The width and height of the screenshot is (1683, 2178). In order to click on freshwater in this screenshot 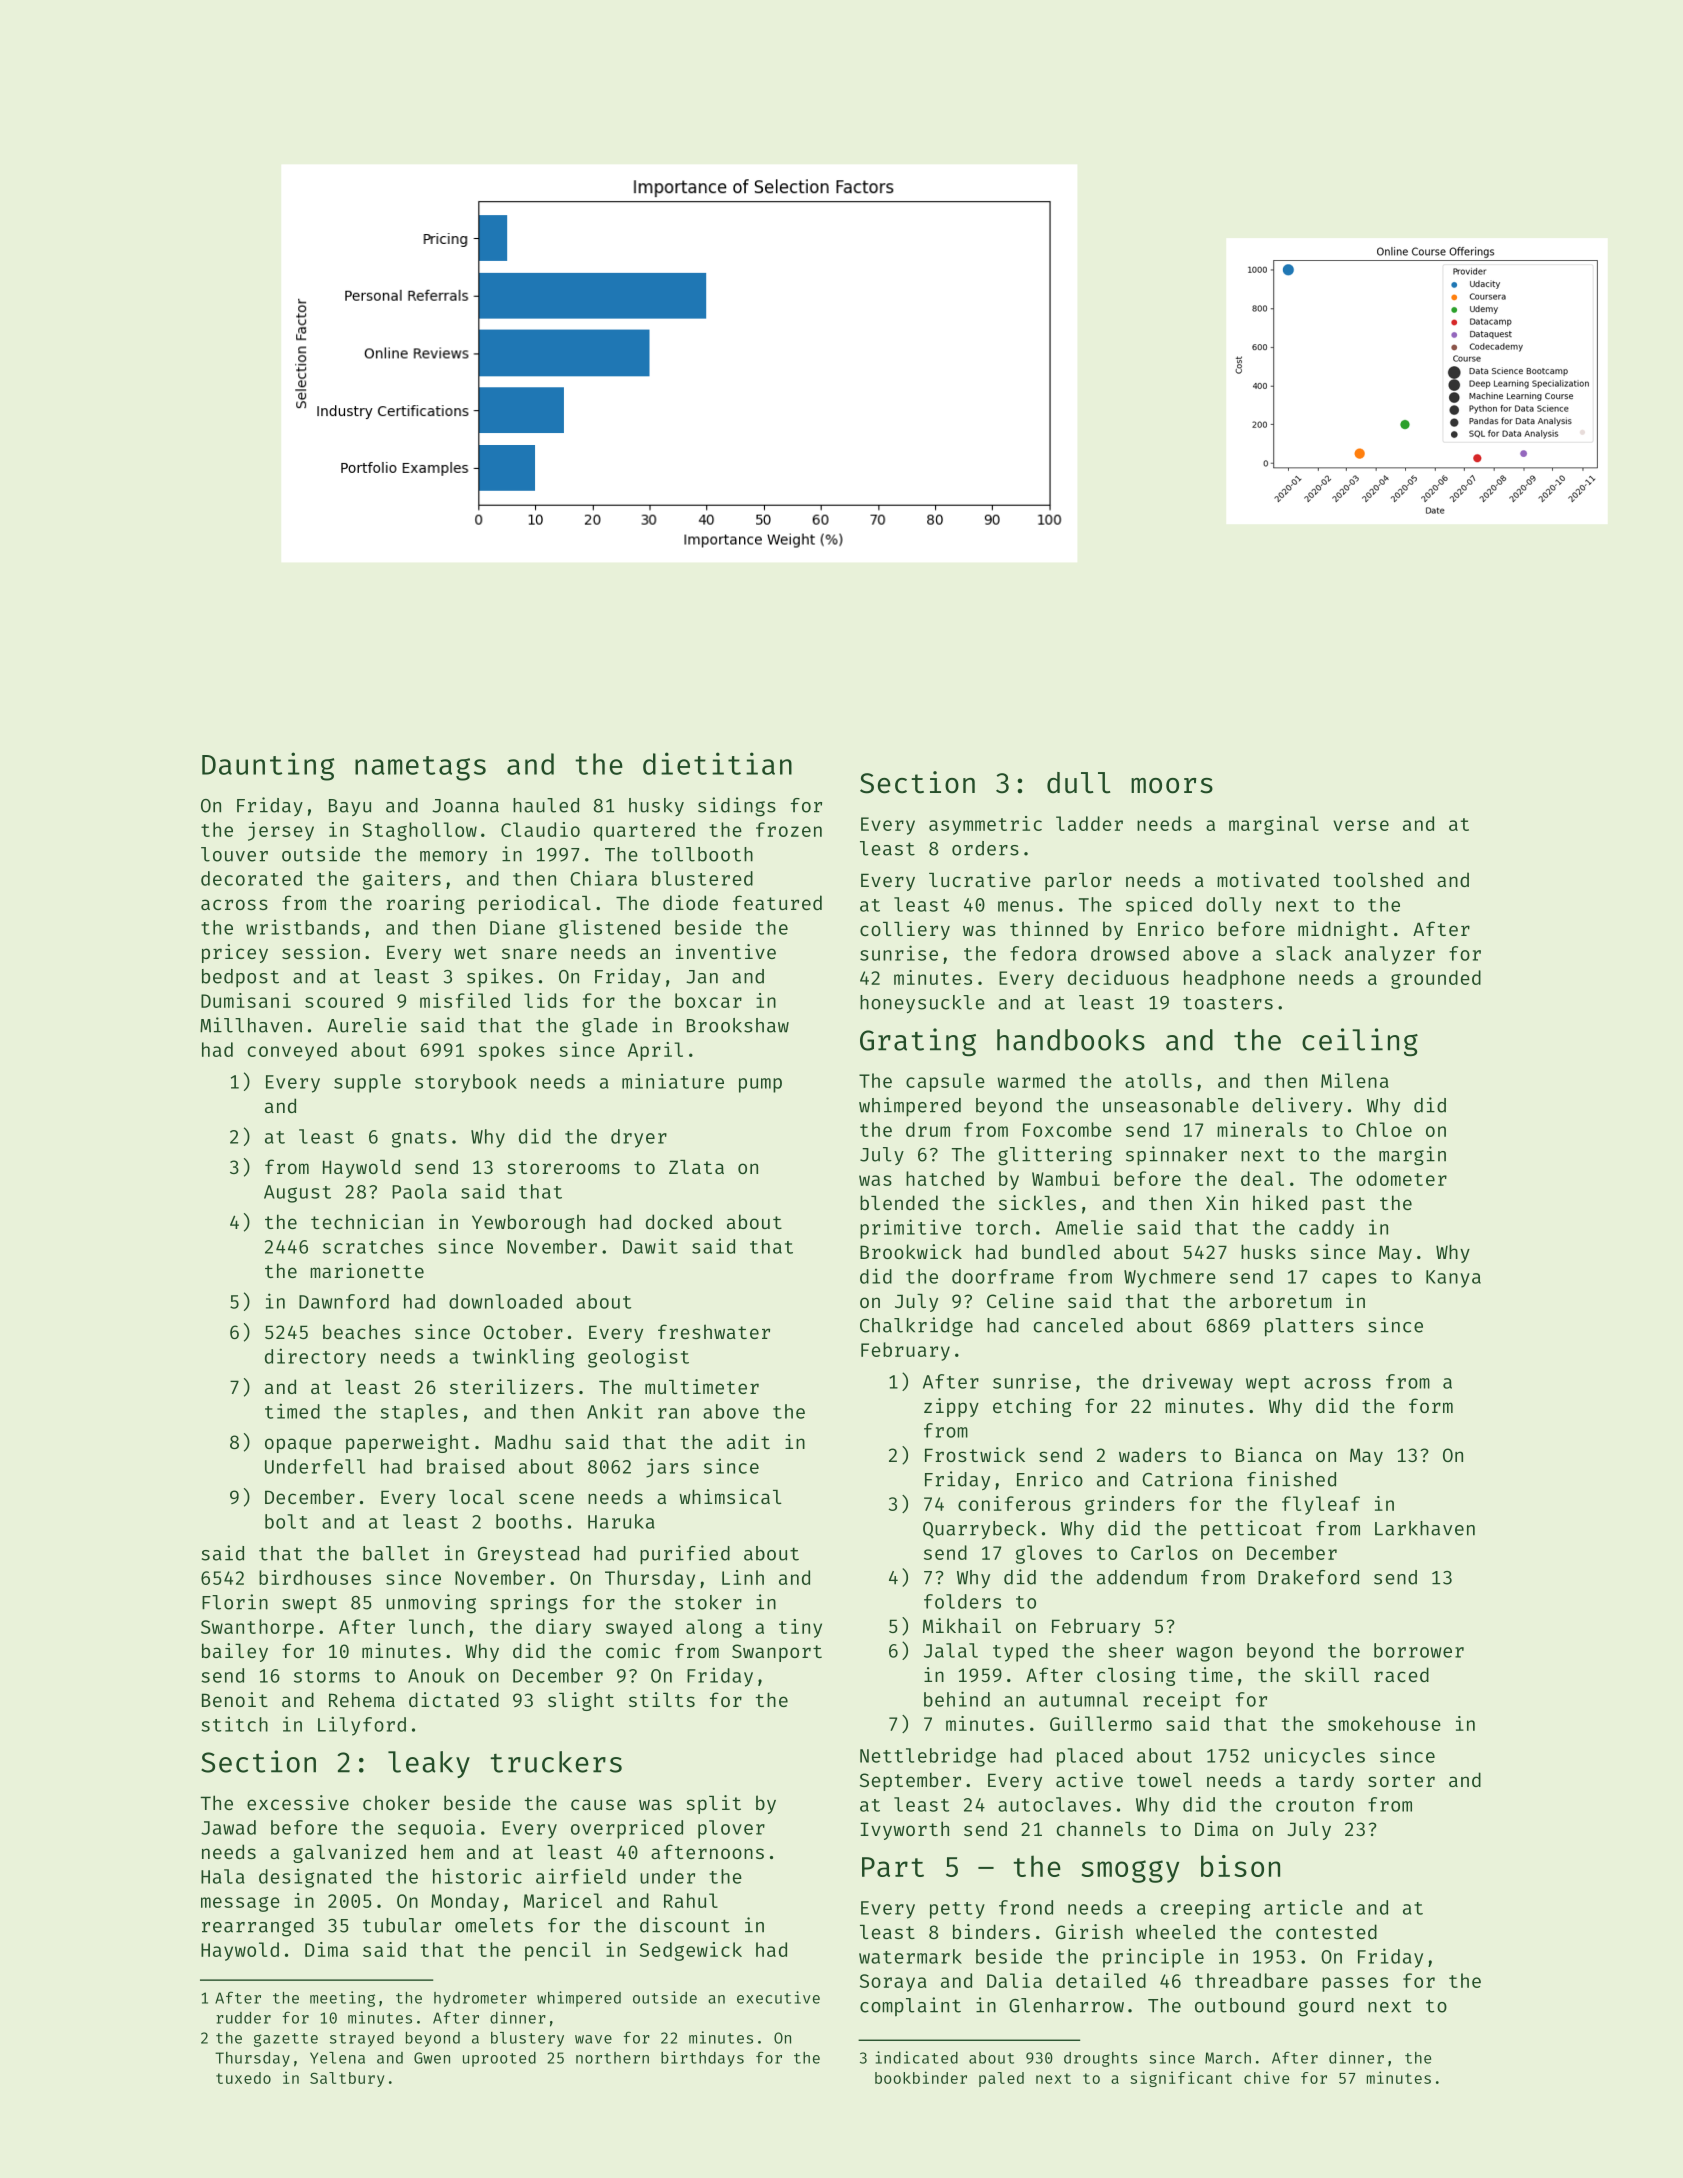, I will do `click(714, 1331)`.
